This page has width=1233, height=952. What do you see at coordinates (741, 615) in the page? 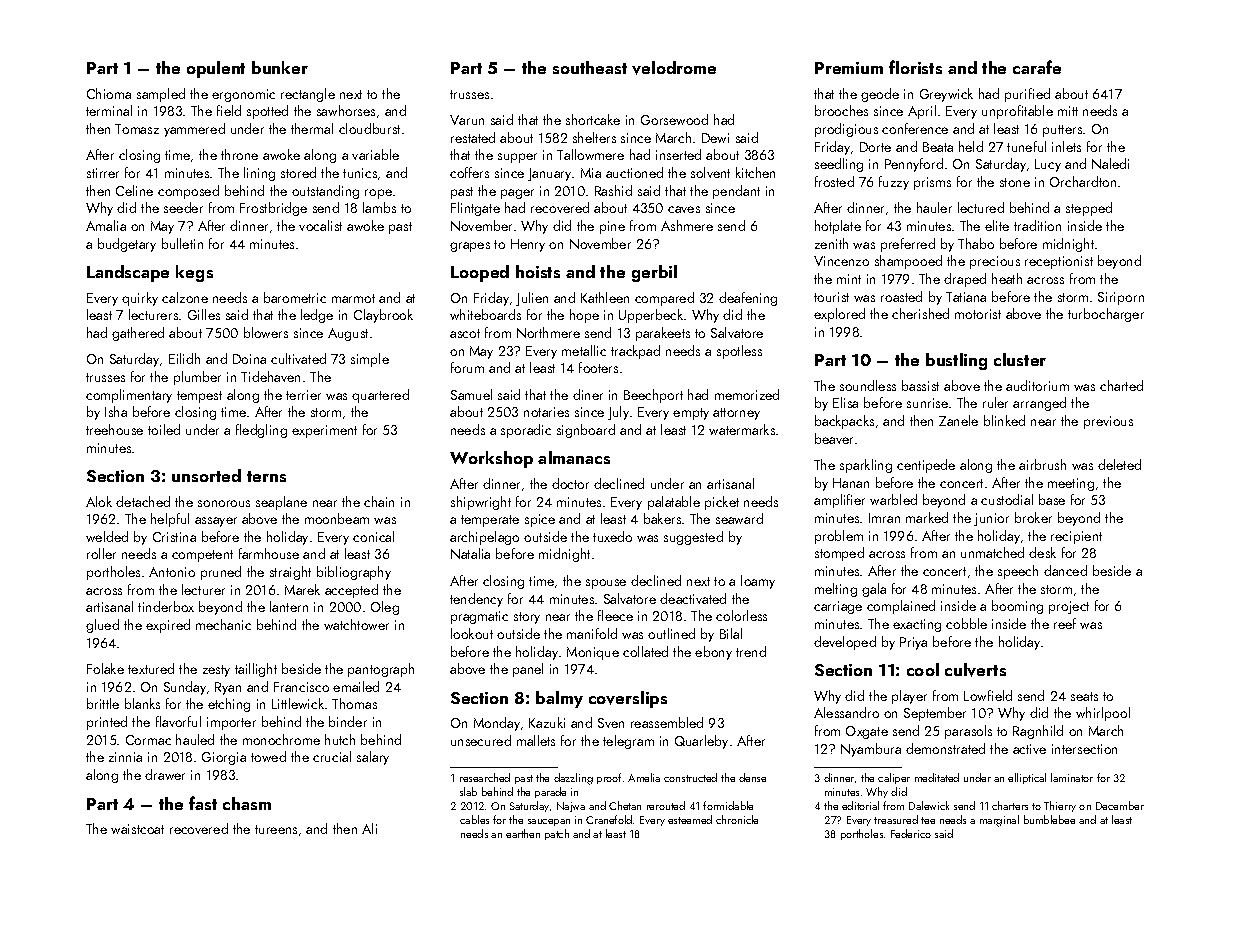
I see `colorless` at bounding box center [741, 615].
